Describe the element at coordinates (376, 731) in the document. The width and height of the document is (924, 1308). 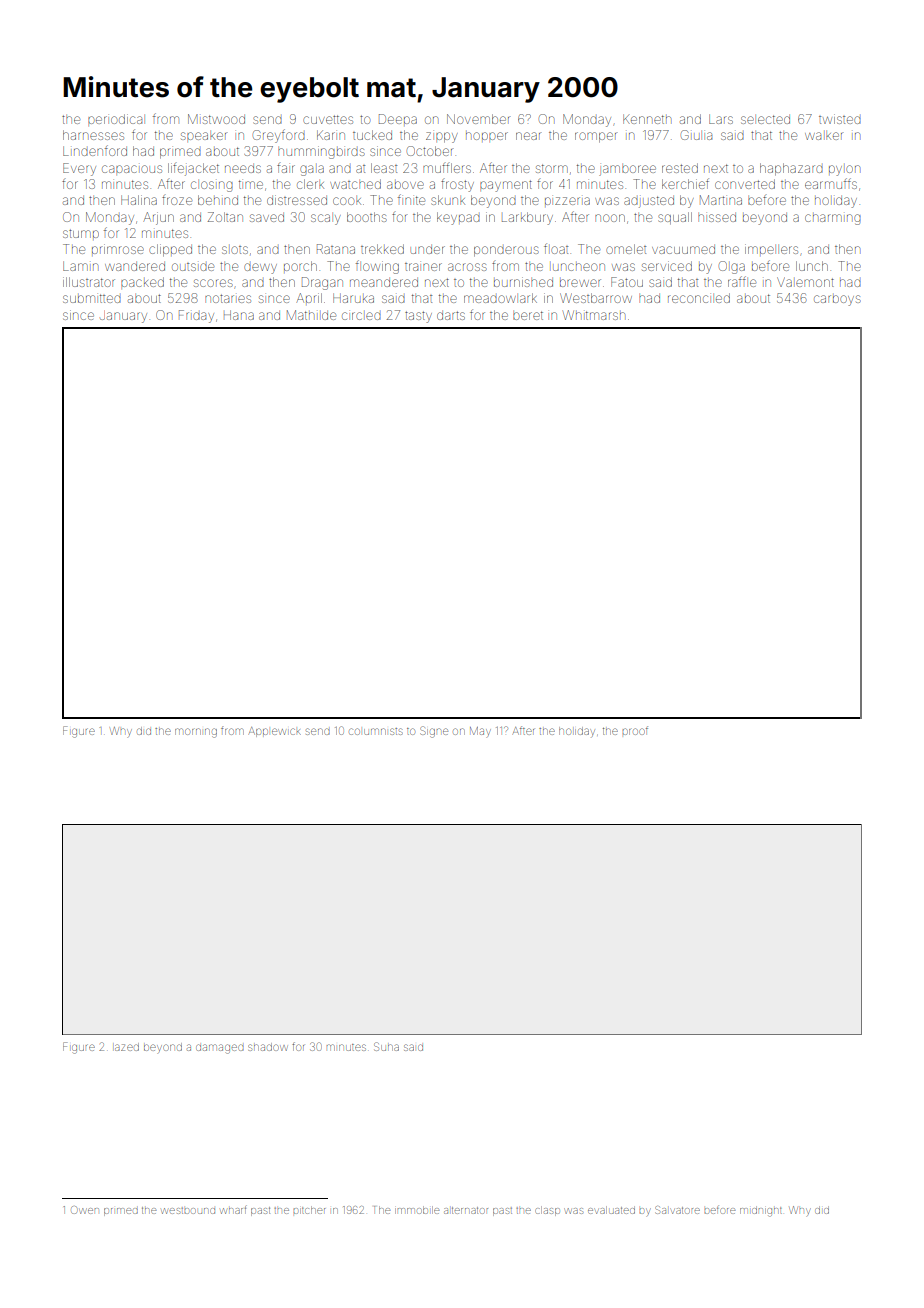
I see `columnists` at that location.
